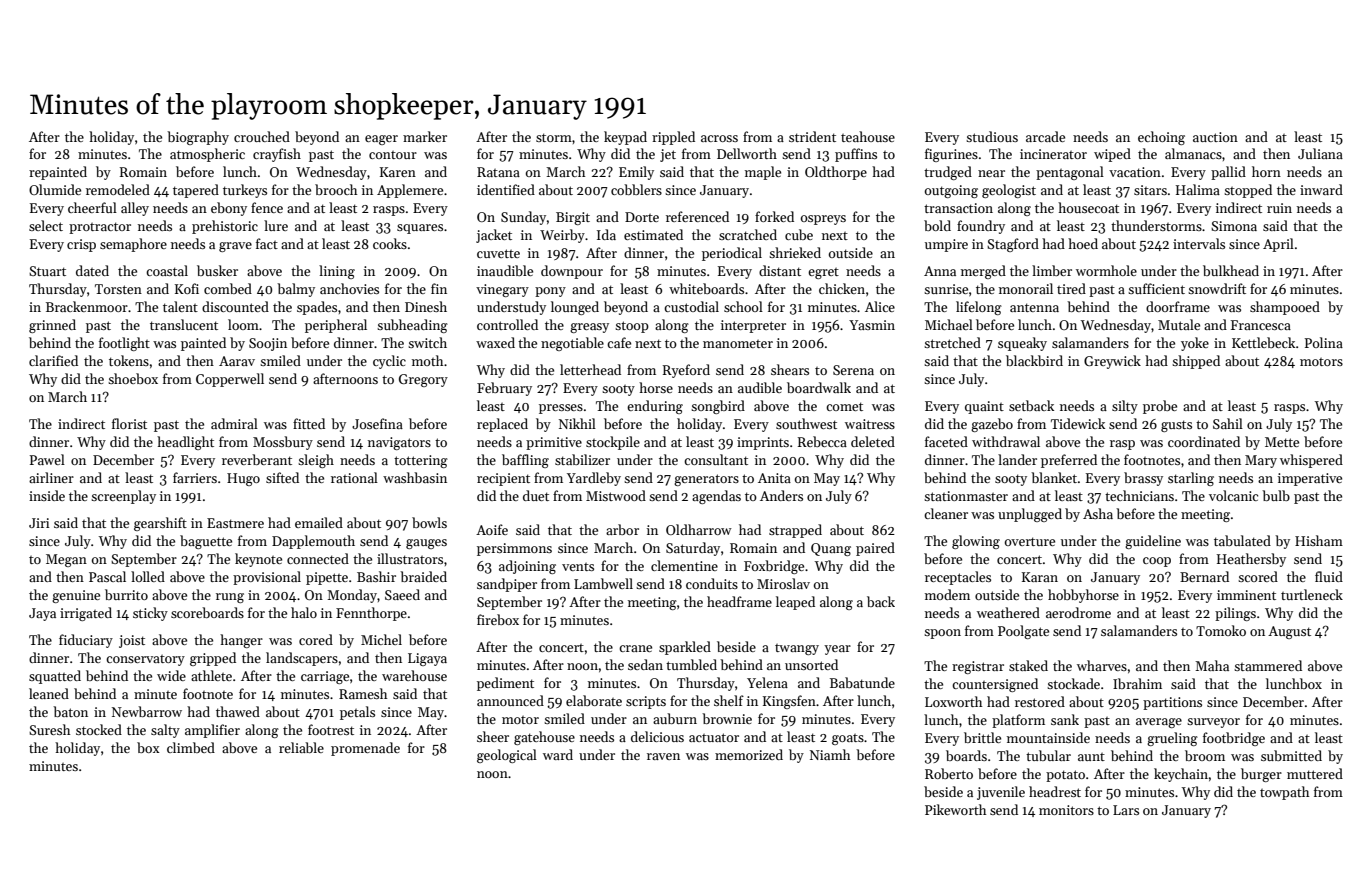 This screenshot has width=1372, height=887. I want to click on starling, so click(1191, 479).
